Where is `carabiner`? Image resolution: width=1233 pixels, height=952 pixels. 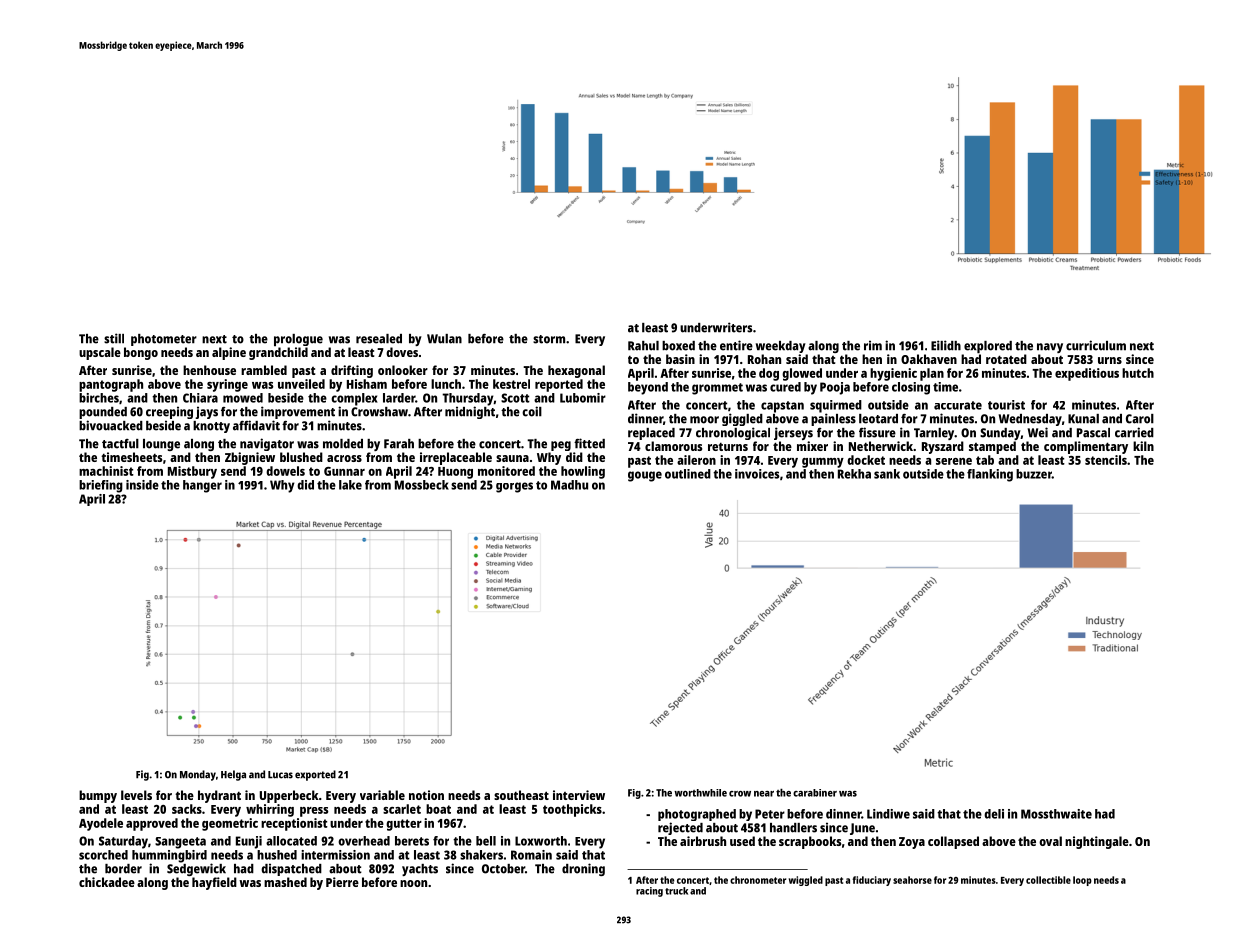 carabiner is located at coordinates (815, 793).
